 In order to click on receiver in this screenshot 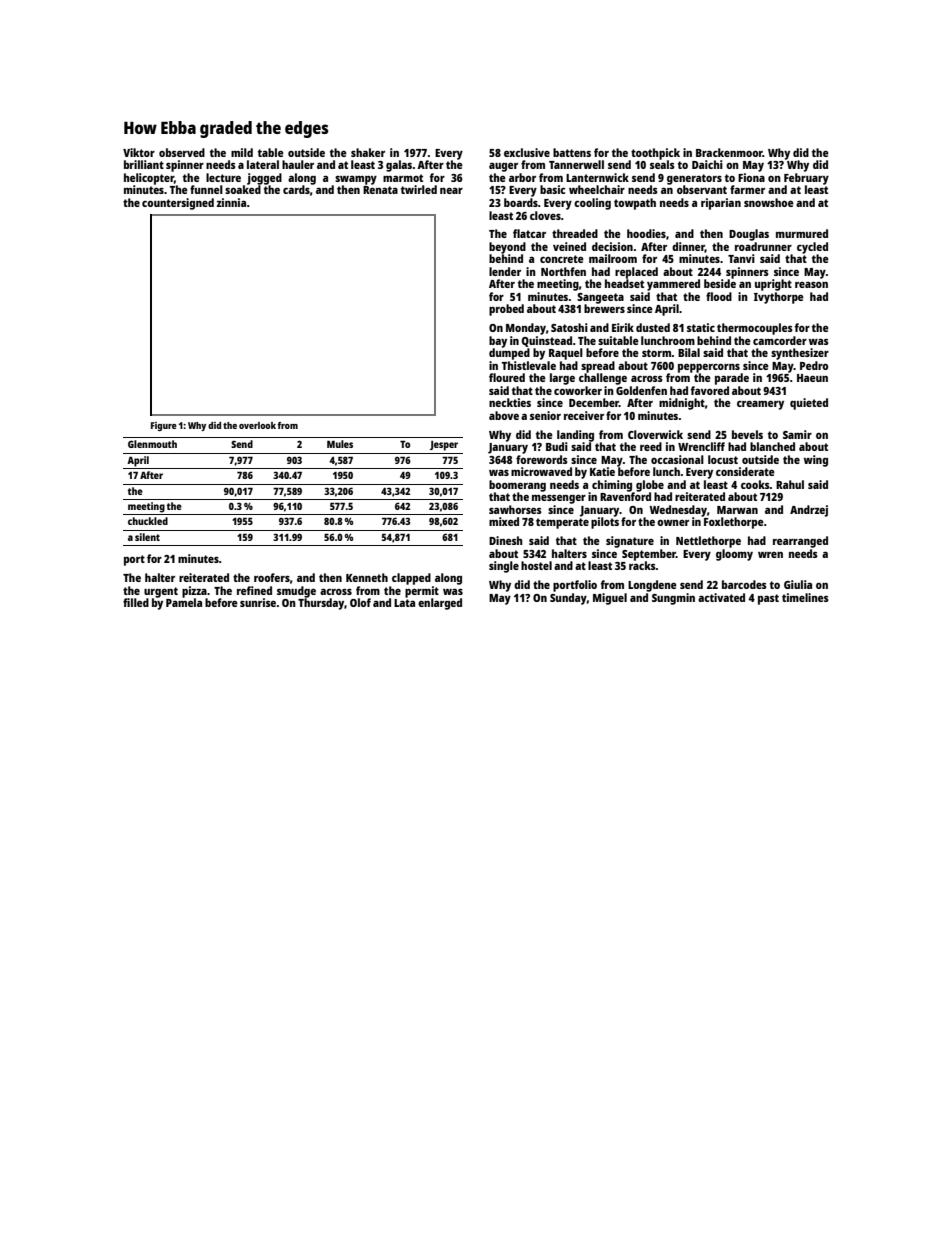, I will do `click(584, 415)`.
